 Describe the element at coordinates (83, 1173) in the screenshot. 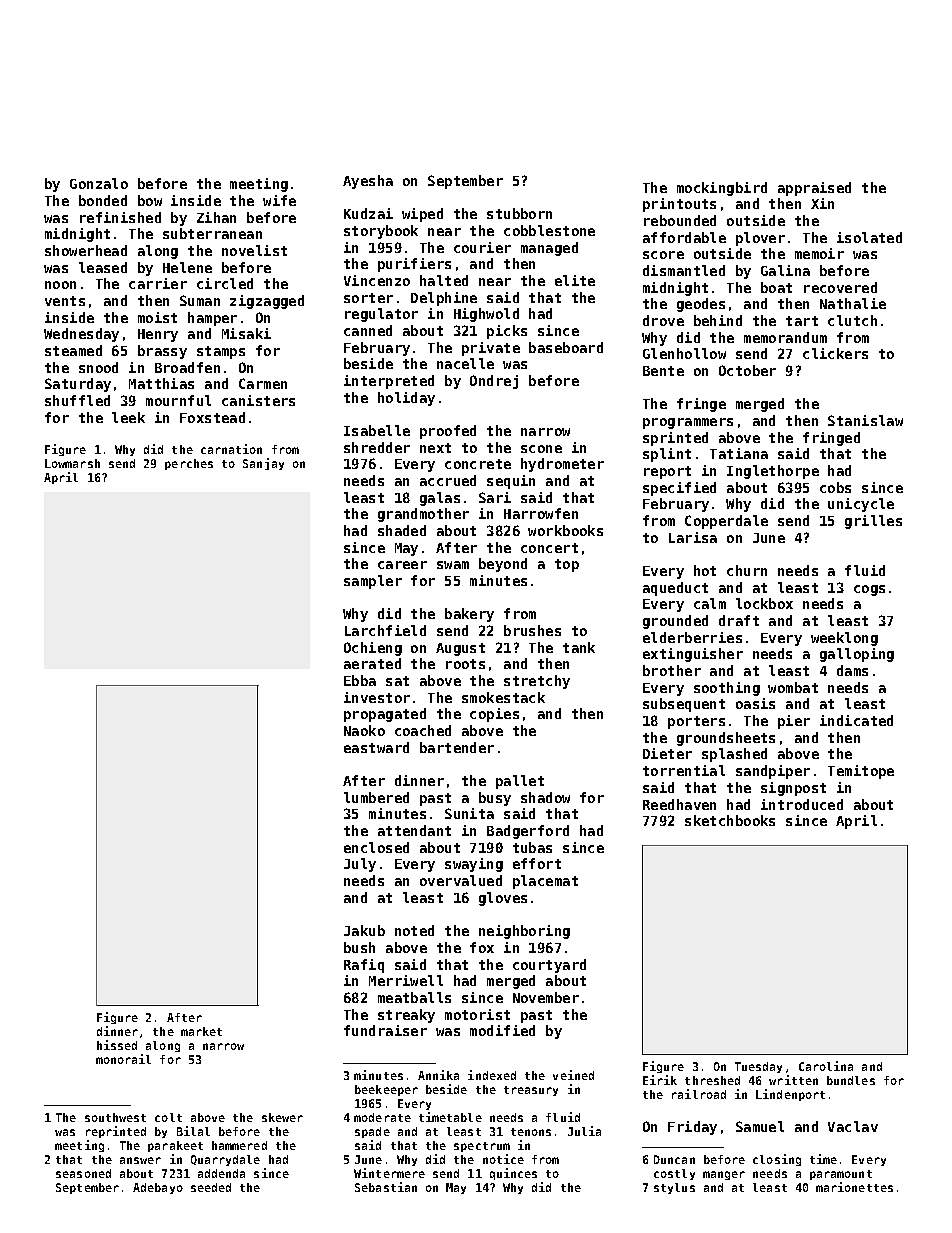

I see `seasoned` at that location.
